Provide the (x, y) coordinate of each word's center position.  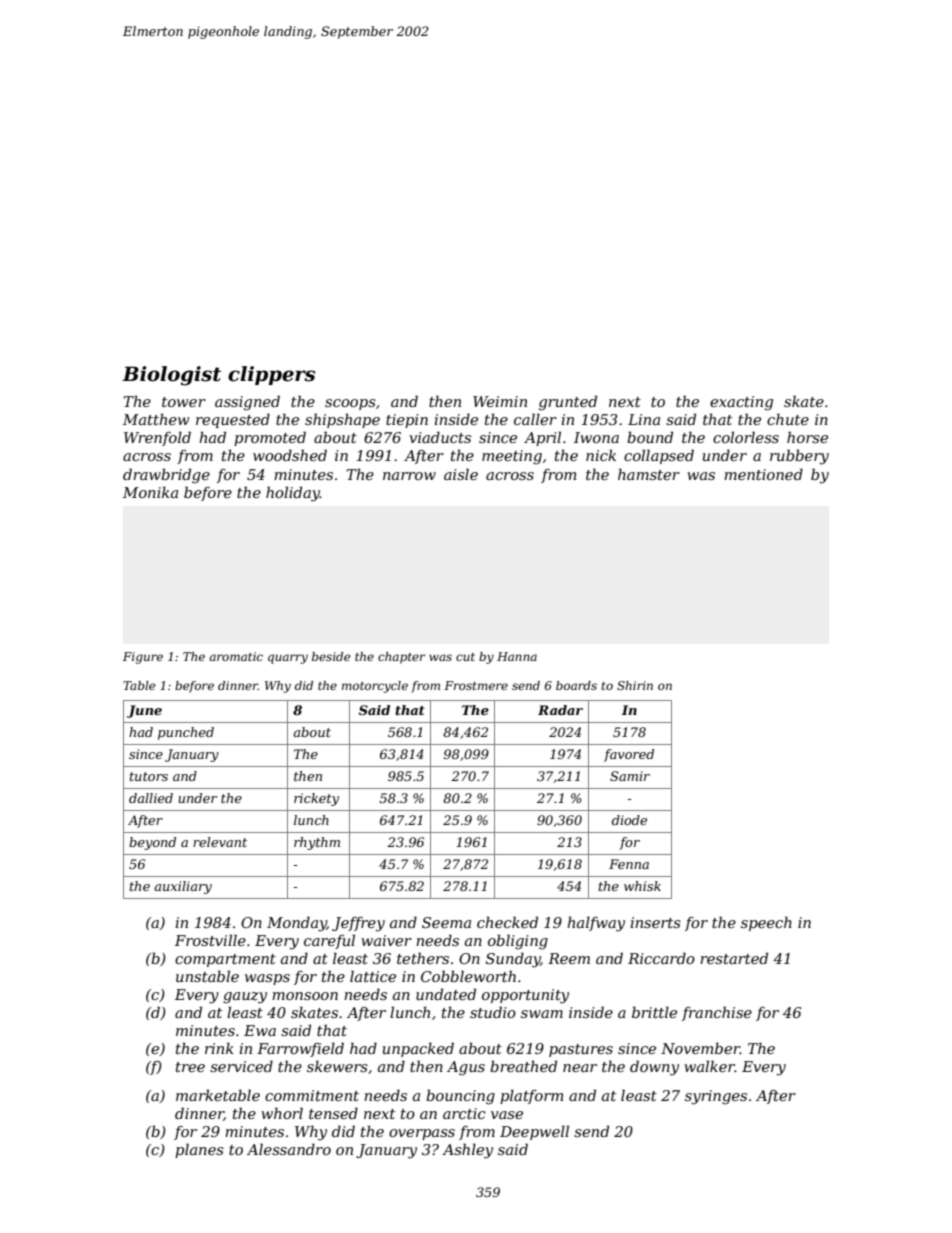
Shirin (635, 685)
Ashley (467, 1151)
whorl (282, 1113)
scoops (350, 404)
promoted (270, 438)
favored (629, 755)
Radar (560, 710)
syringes (716, 1097)
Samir (630, 776)
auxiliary (183, 887)
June (144, 711)
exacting (741, 403)
